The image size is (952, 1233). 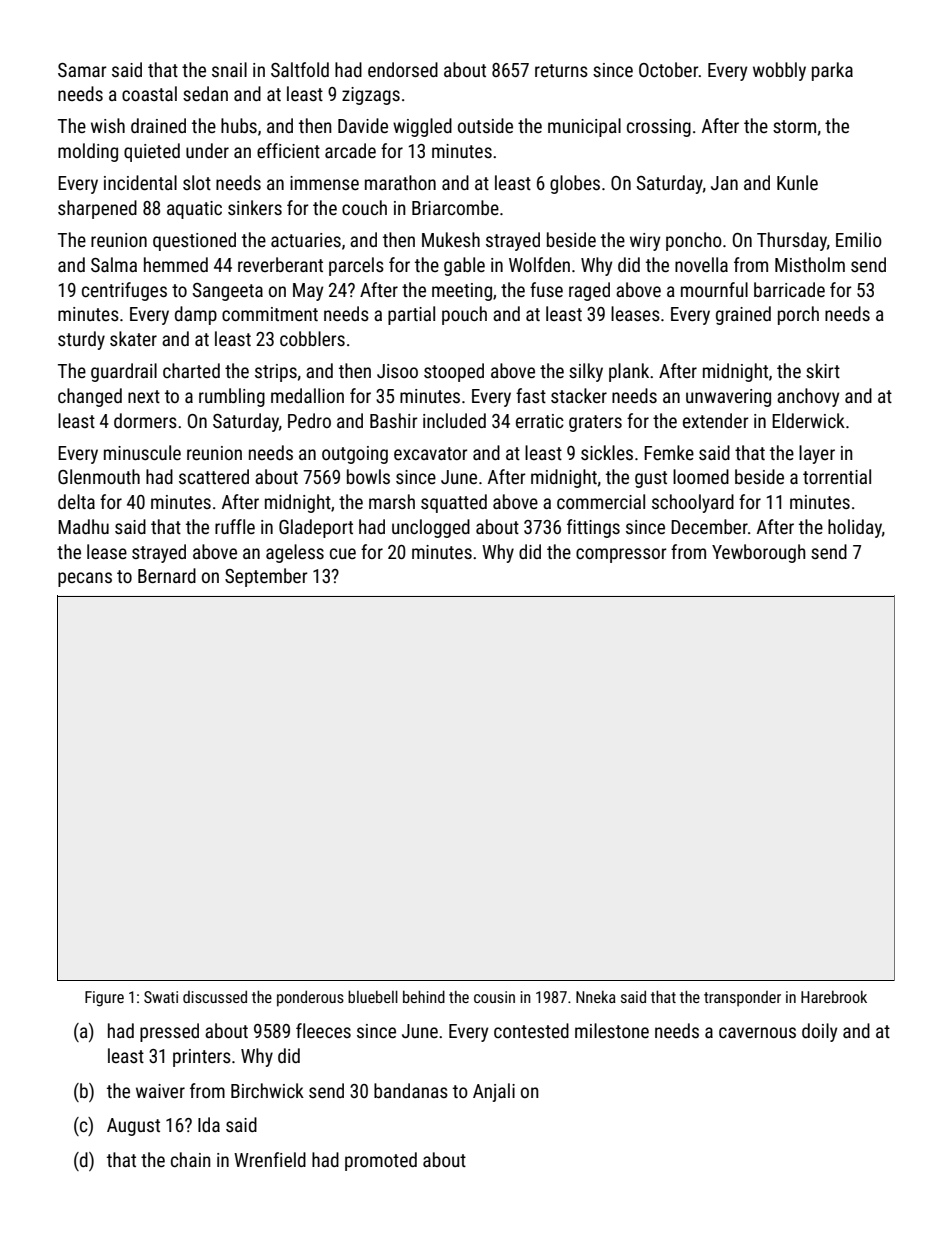 What do you see at coordinates (810, 264) in the screenshot?
I see `Mistholm` at bounding box center [810, 264].
